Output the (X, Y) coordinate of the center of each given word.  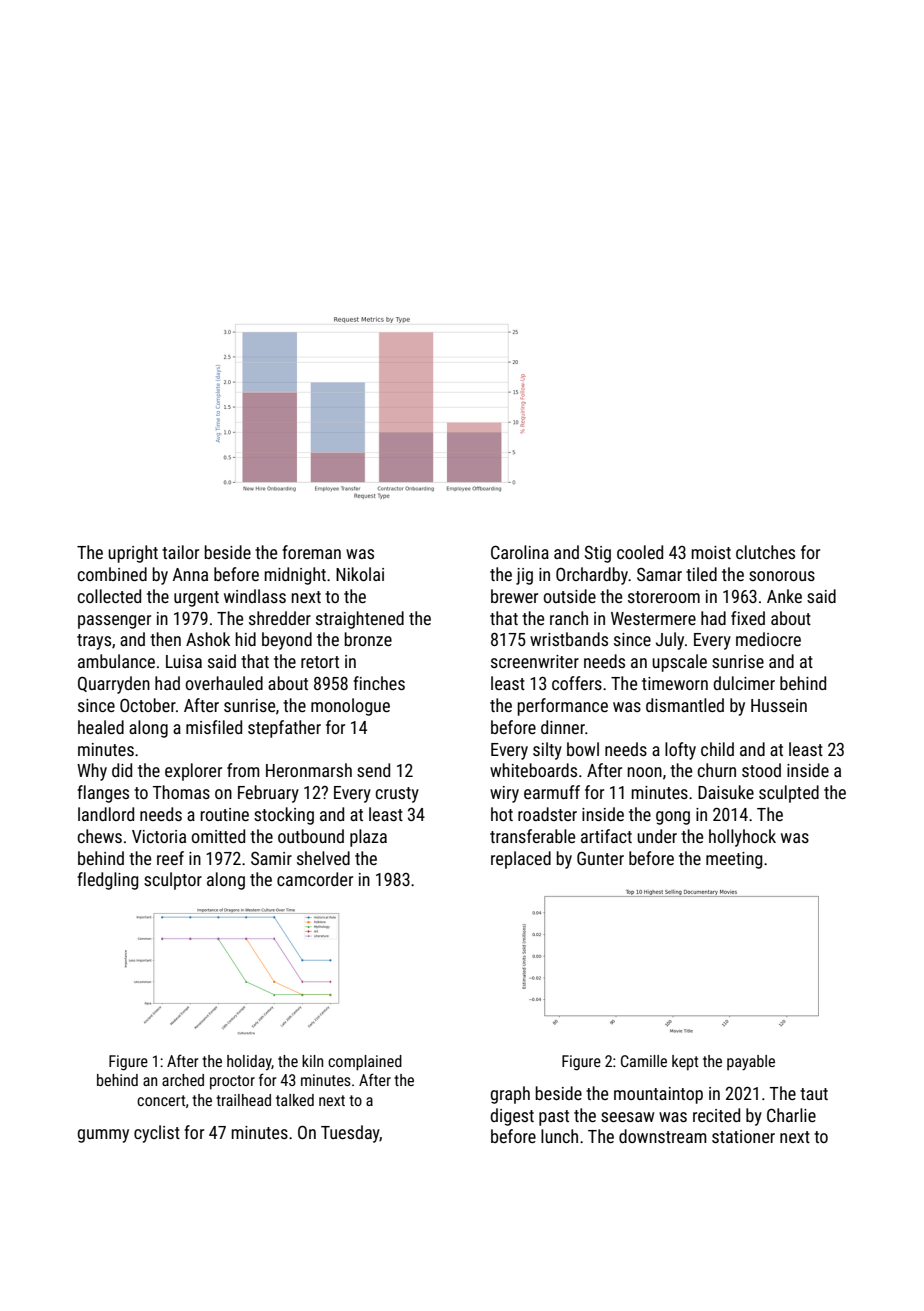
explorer (193, 772)
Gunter (600, 858)
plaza (368, 838)
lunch (559, 1136)
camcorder (315, 879)
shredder (280, 618)
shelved (323, 858)
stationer (743, 1136)
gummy (103, 1136)
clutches (765, 552)
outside (570, 596)
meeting (734, 860)
